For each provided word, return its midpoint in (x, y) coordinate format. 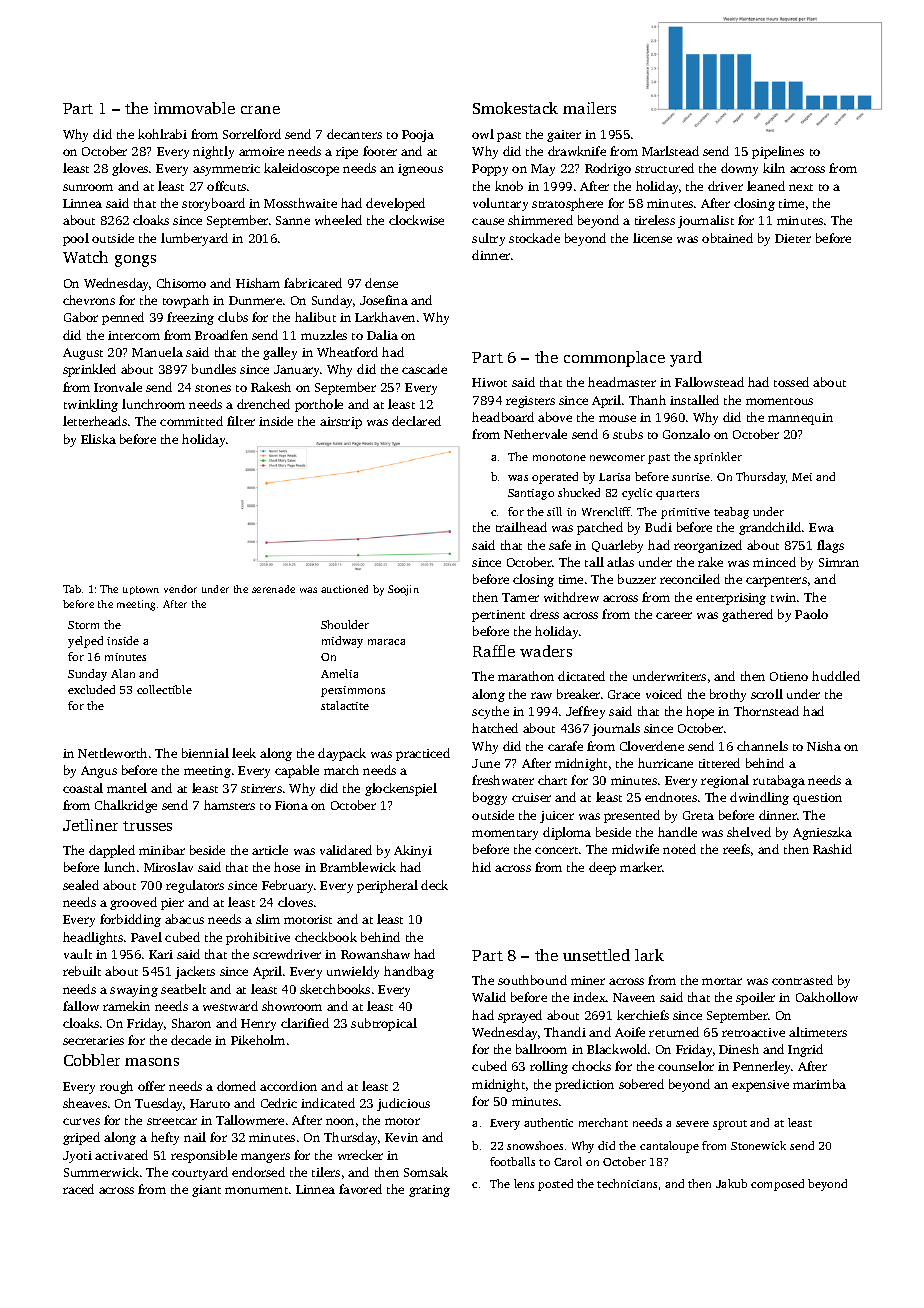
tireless (655, 220)
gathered (747, 615)
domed (236, 1086)
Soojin (403, 590)
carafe (565, 746)
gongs (135, 261)
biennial (205, 753)
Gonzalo (686, 434)
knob (509, 186)
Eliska (98, 439)
